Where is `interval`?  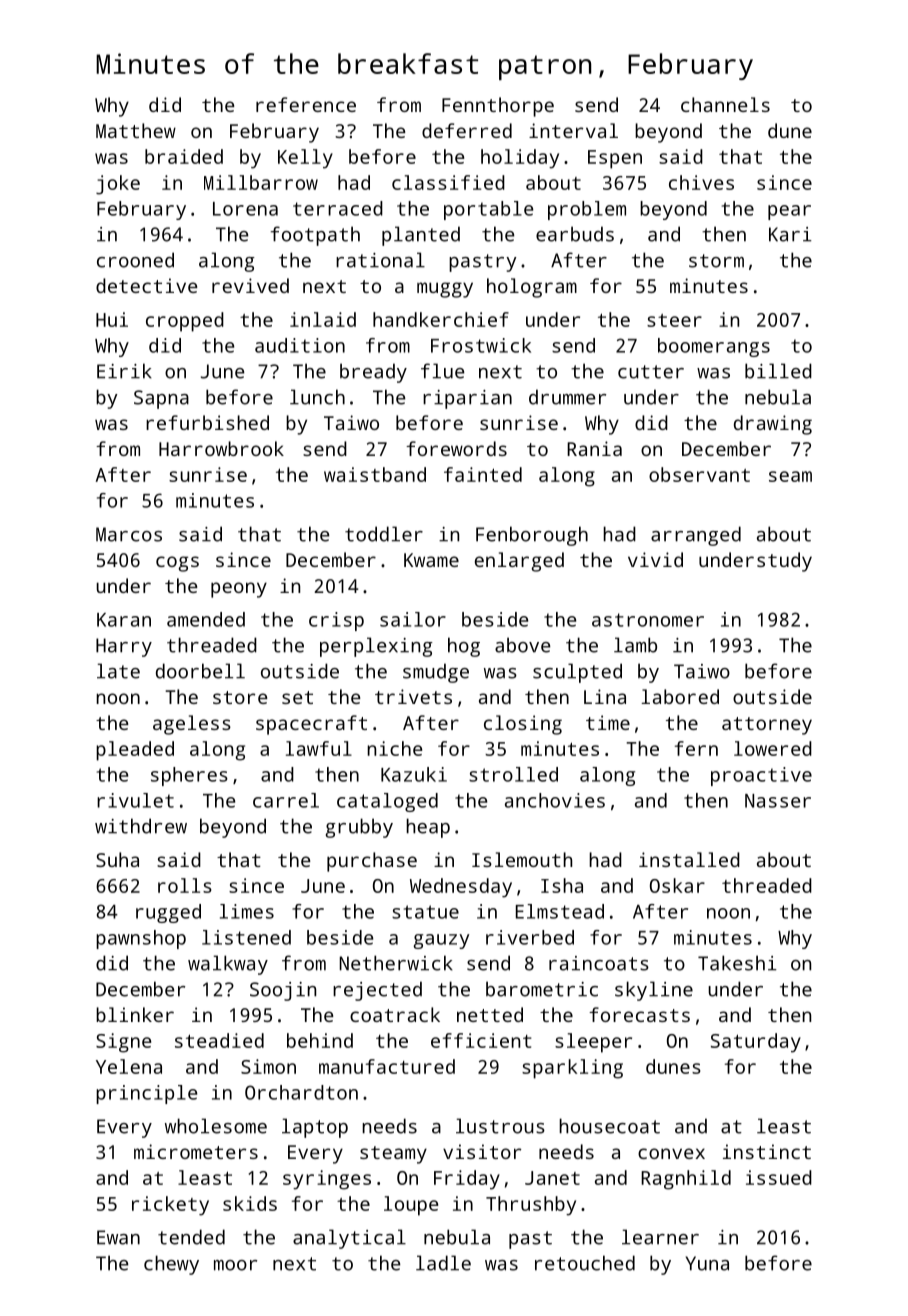 interval is located at coordinates (573, 130).
